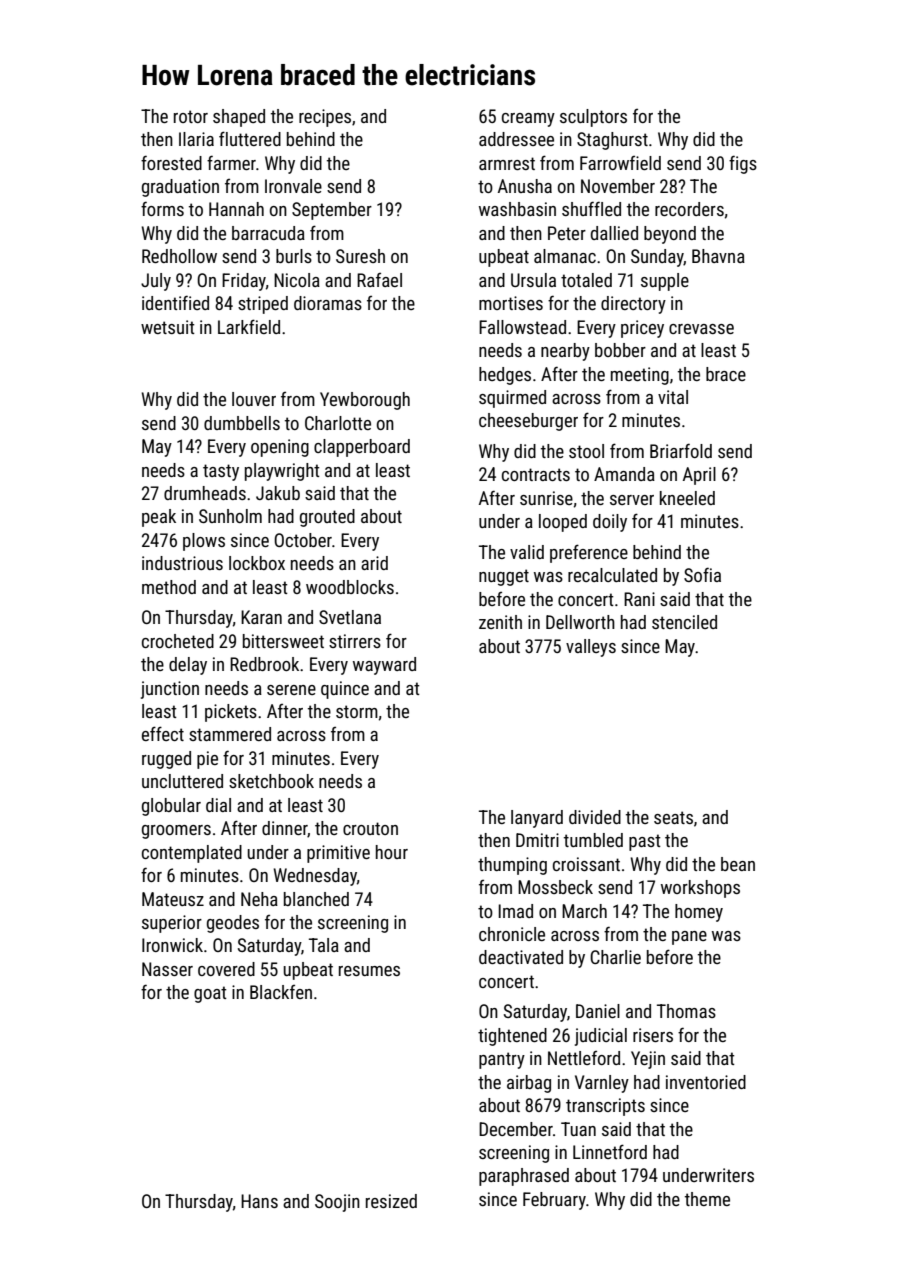  What do you see at coordinates (325, 118) in the image?
I see `recipes` at bounding box center [325, 118].
